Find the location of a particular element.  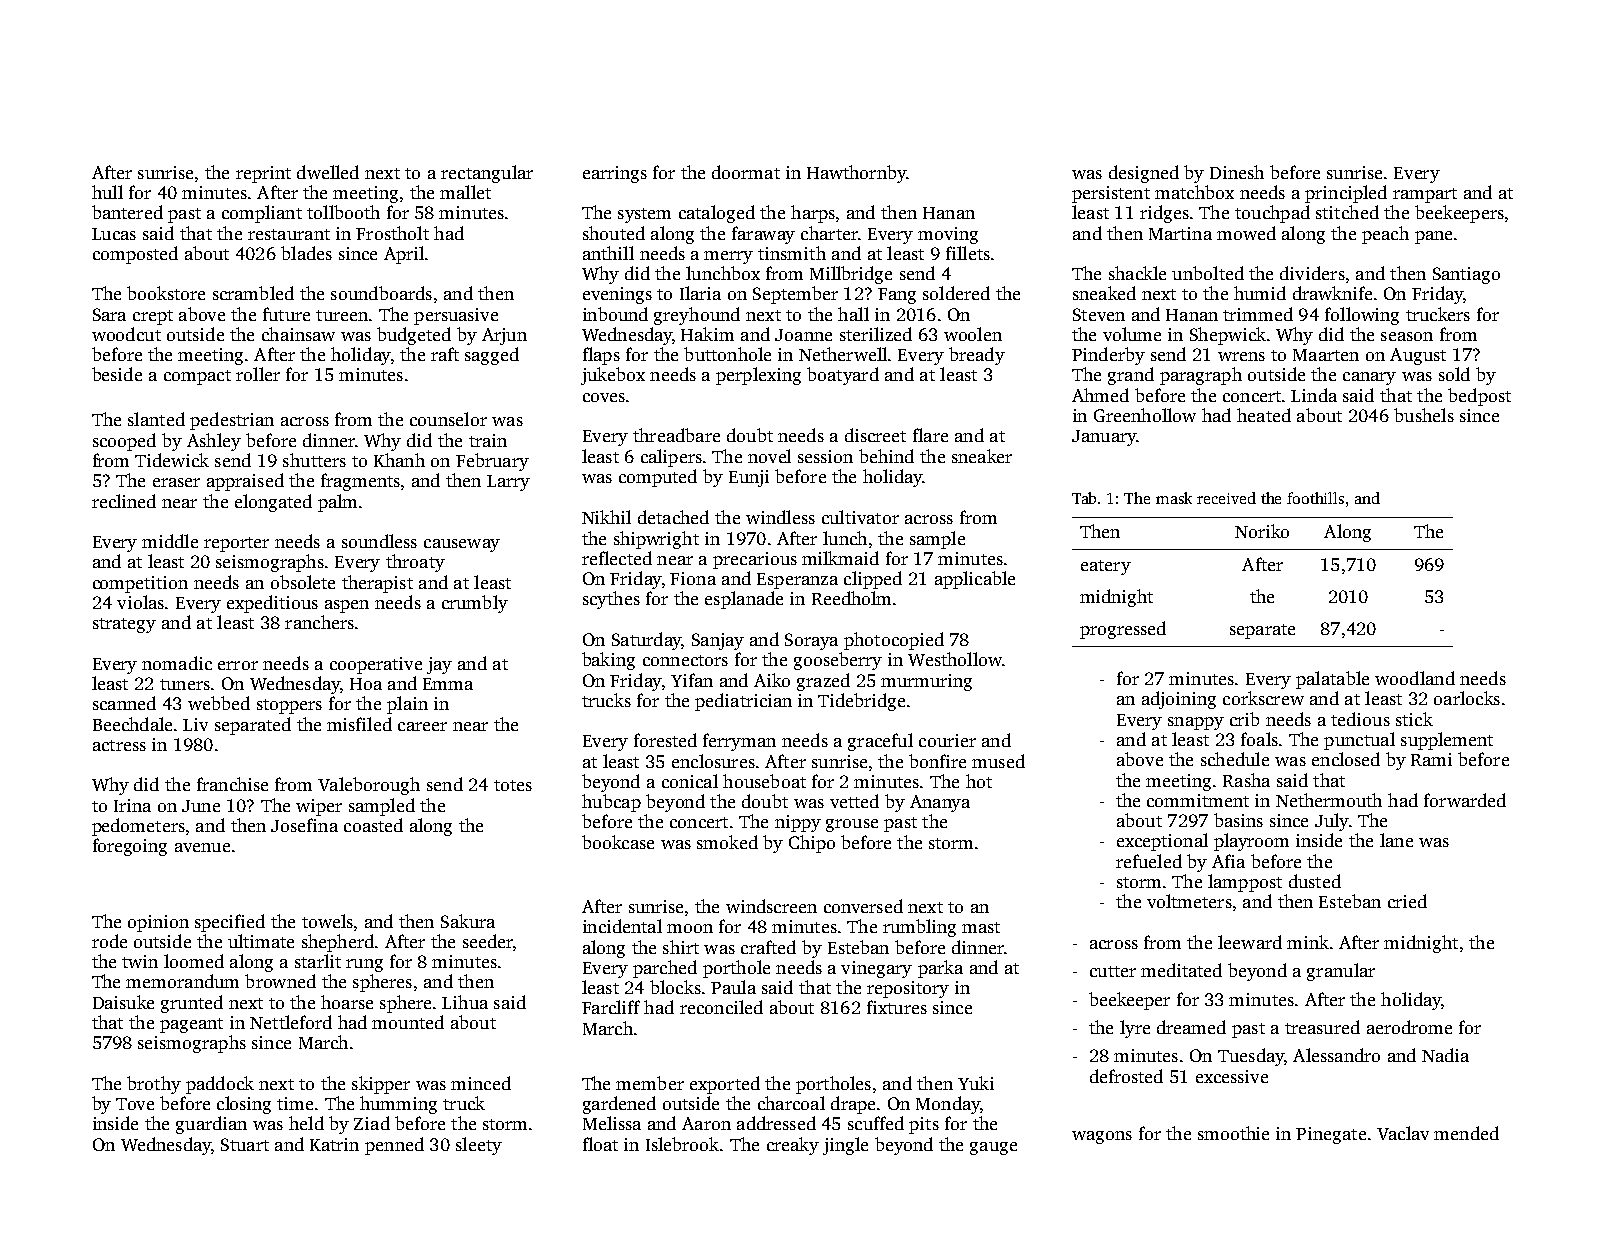

minced is located at coordinates (481, 1083).
